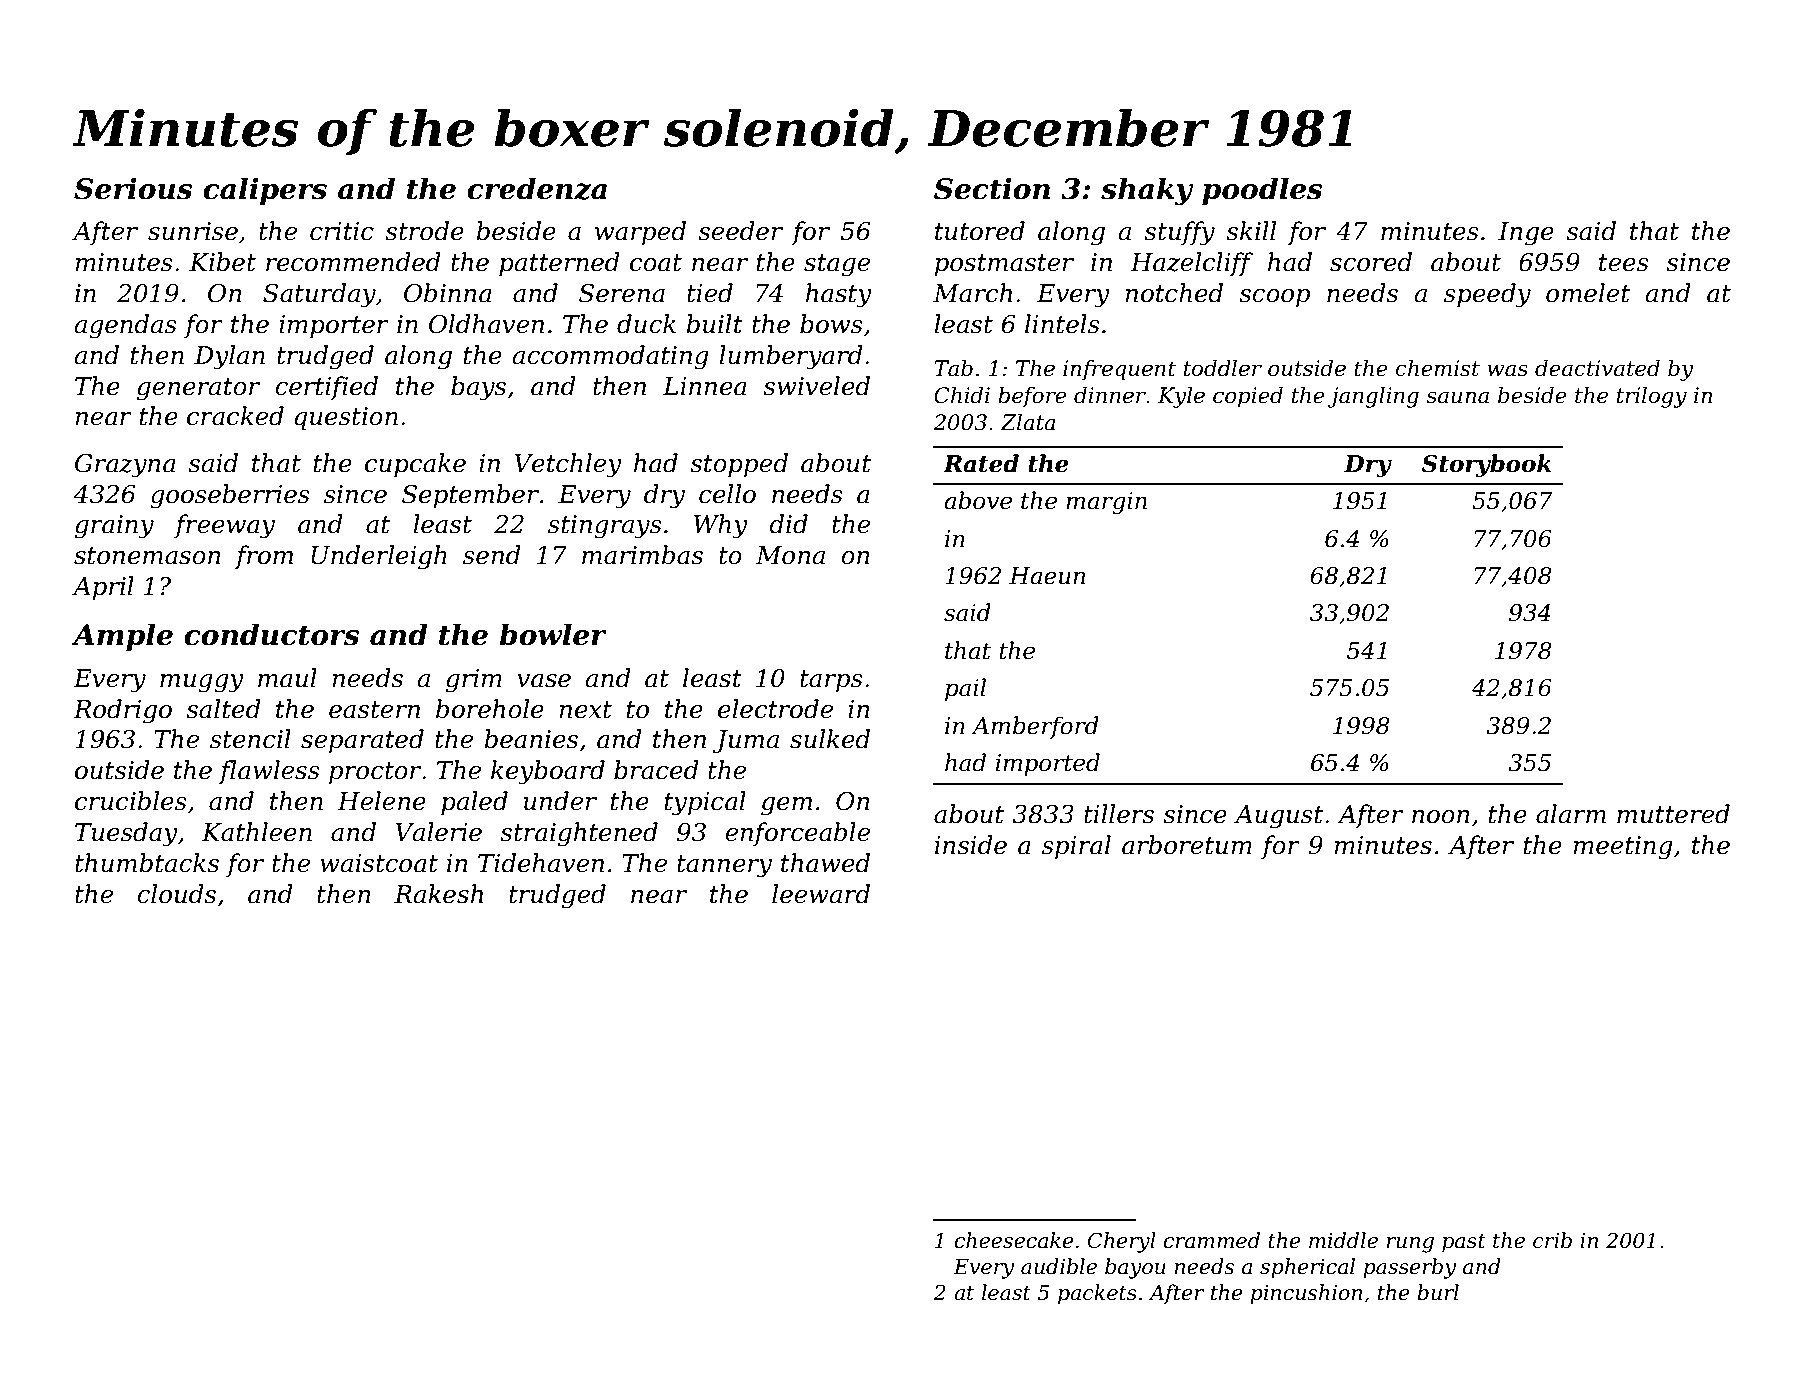 The width and height of the image is (1805, 1395). I want to click on arboretum, so click(1187, 845).
